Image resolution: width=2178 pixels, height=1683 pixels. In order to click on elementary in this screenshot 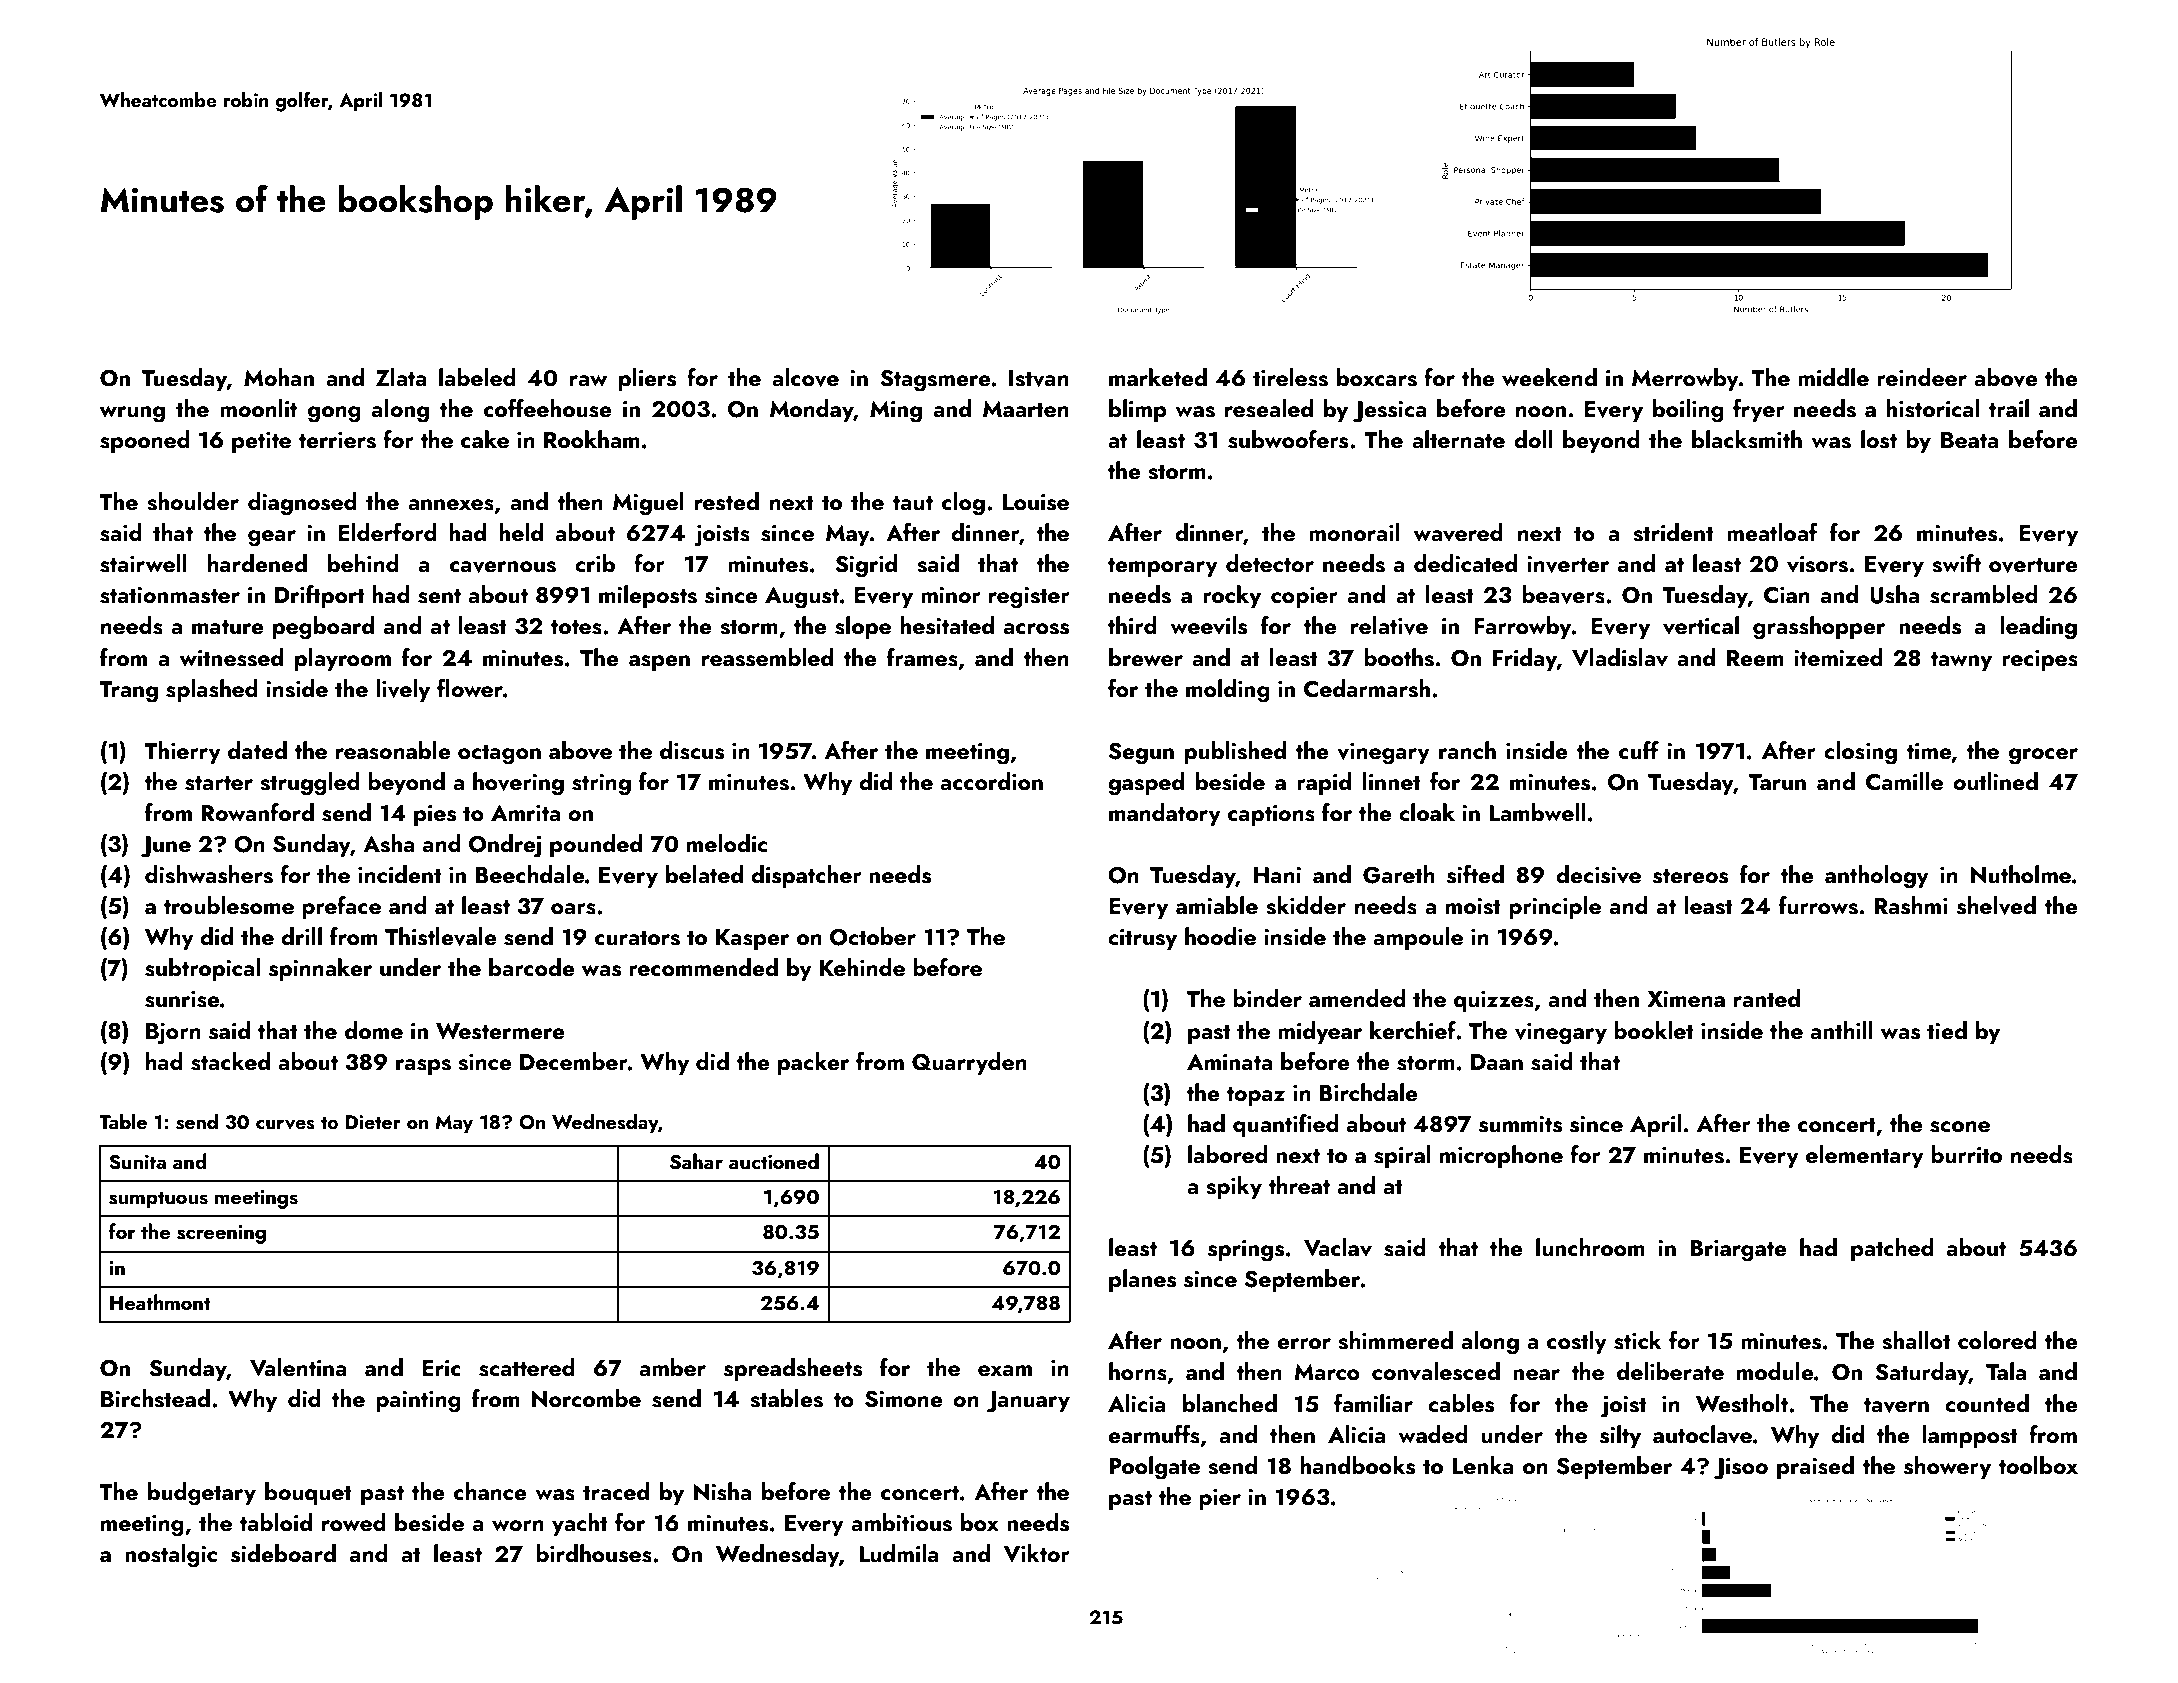, I will do `click(1865, 1156)`.
